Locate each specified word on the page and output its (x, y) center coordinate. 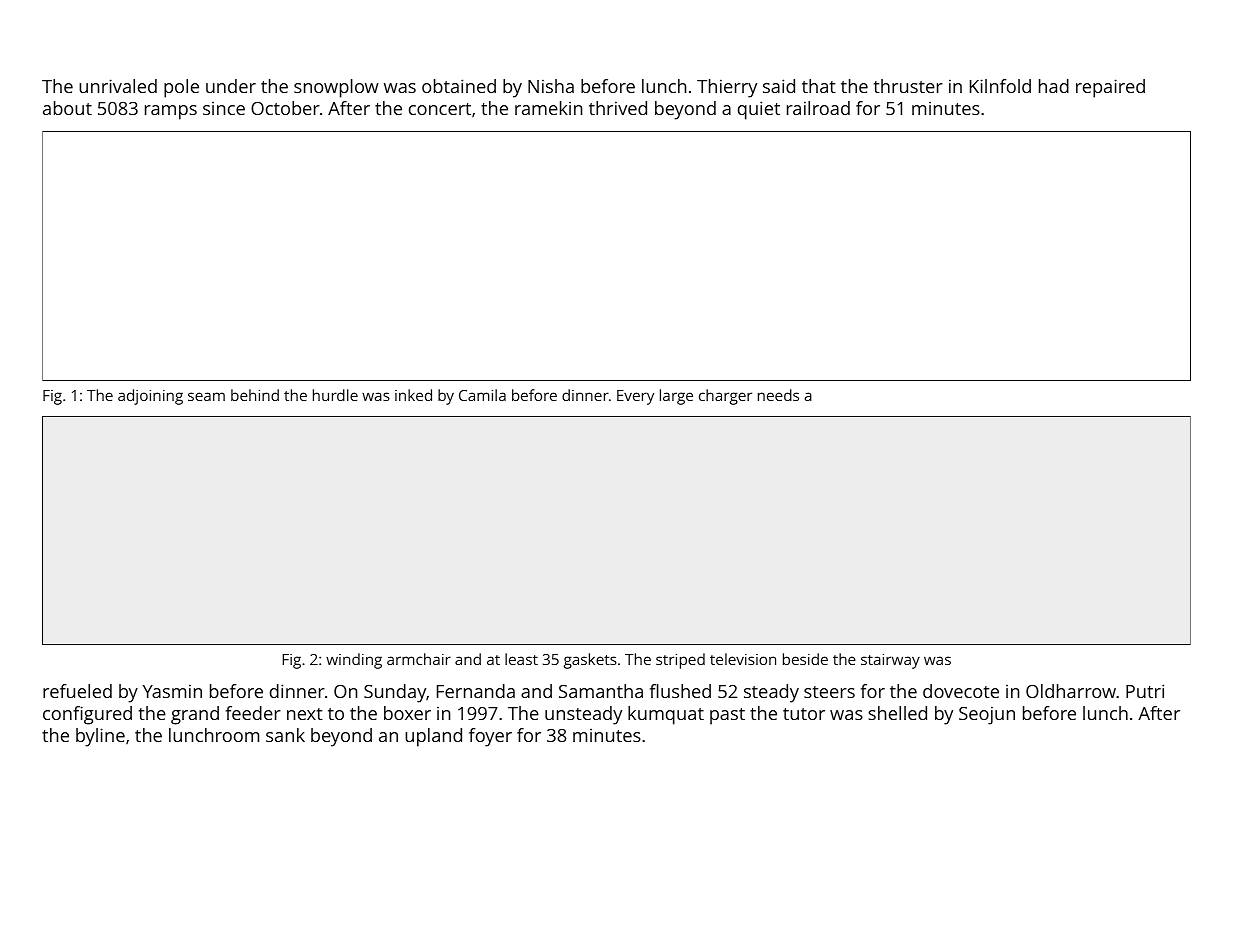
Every (635, 397)
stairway (890, 661)
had (1054, 86)
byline (100, 737)
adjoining (150, 397)
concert (440, 109)
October (285, 108)
